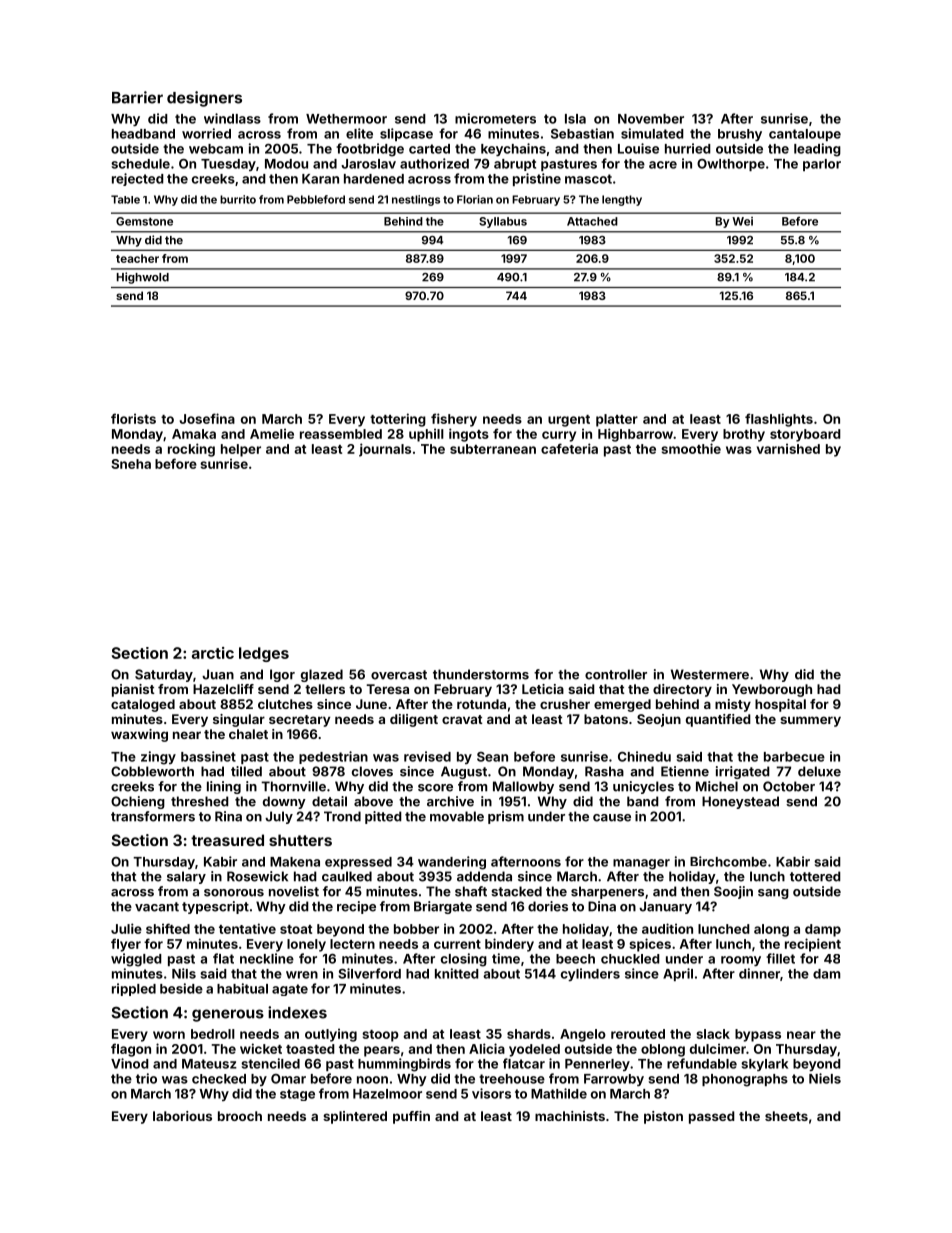  Describe the element at coordinates (399, 675) in the page. I see `overcast` at that location.
